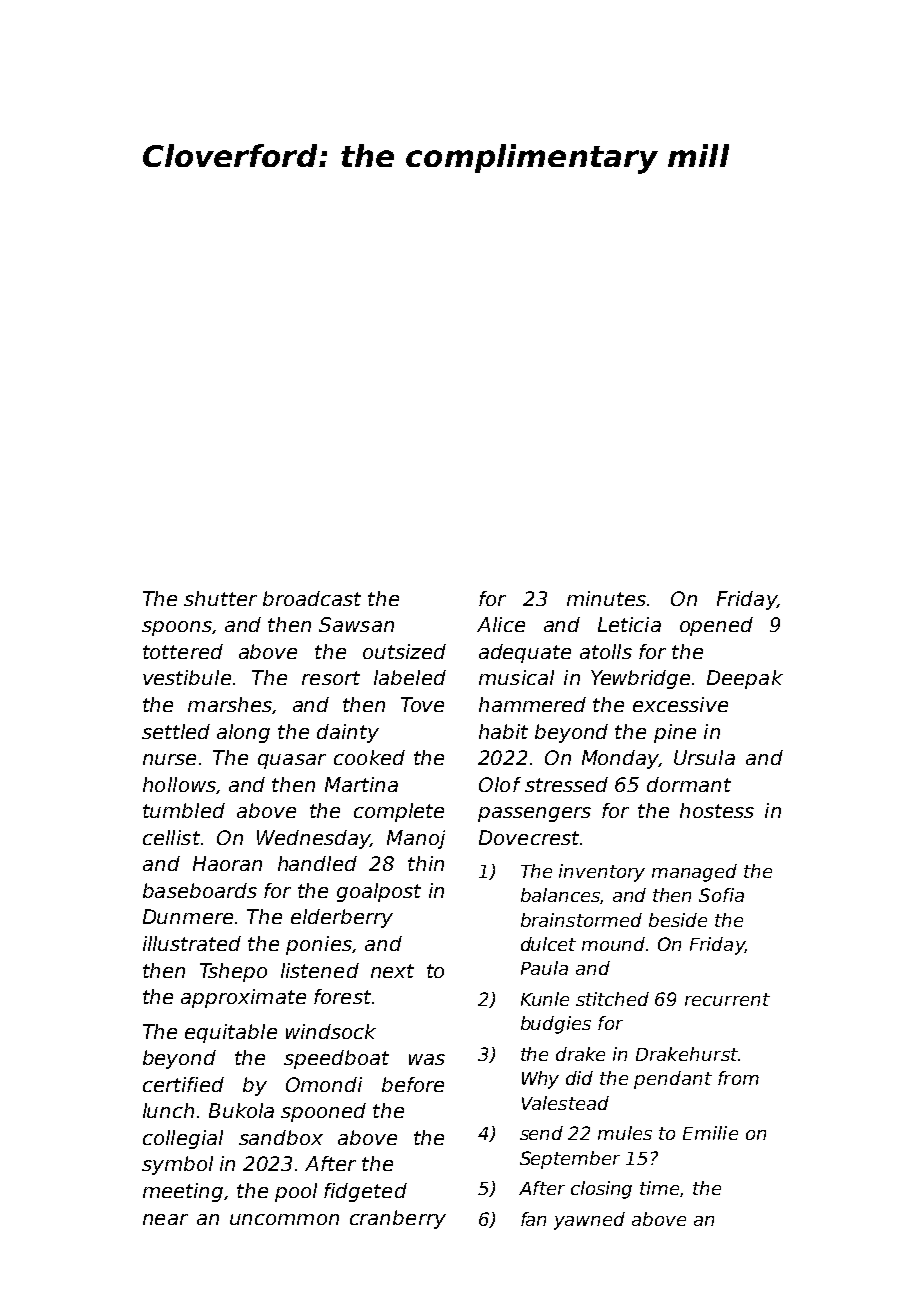 The height and width of the screenshot is (1311, 924). What do you see at coordinates (606, 598) in the screenshot?
I see `minutes` at bounding box center [606, 598].
